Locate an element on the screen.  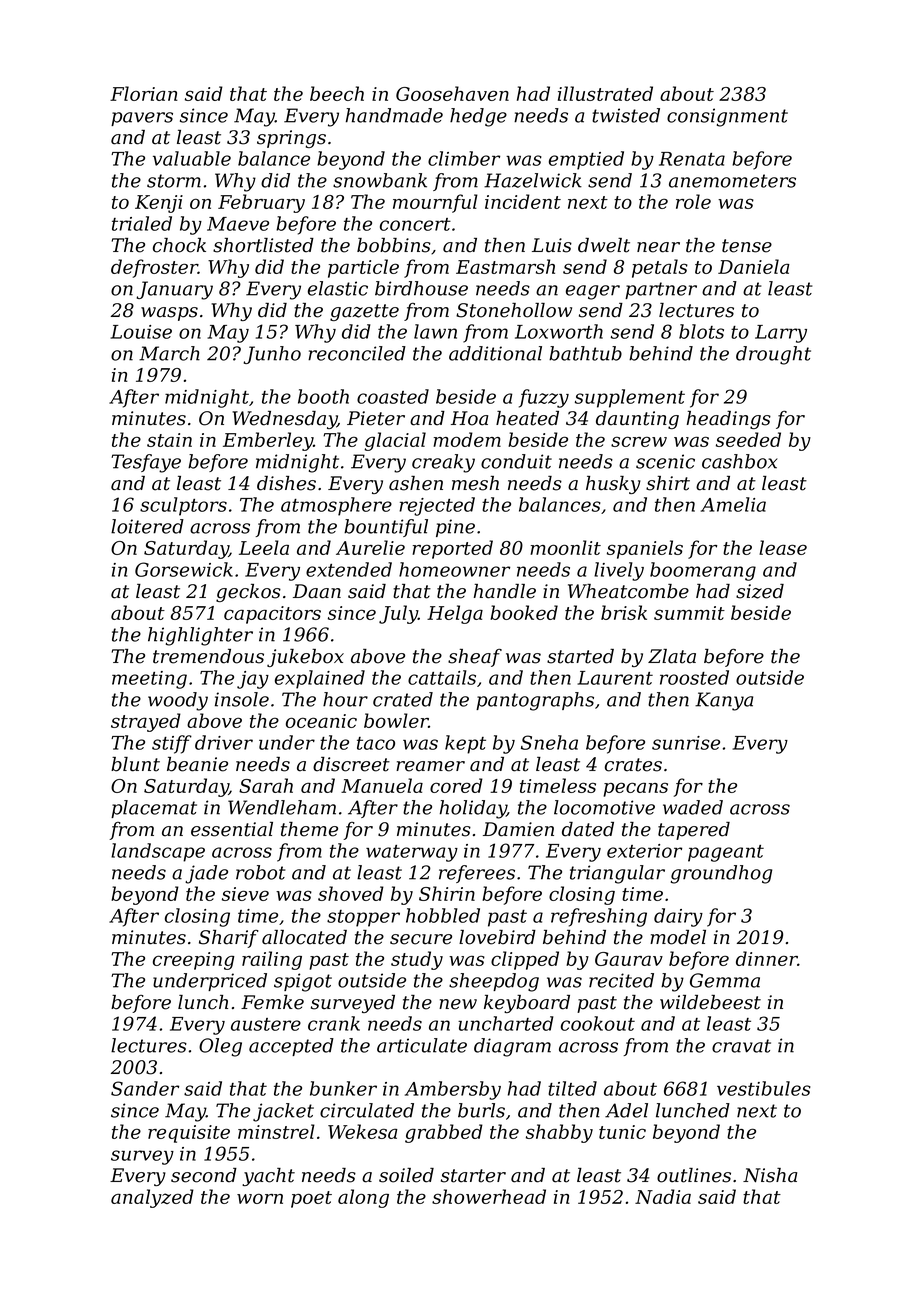
railing is located at coordinates (272, 960).
